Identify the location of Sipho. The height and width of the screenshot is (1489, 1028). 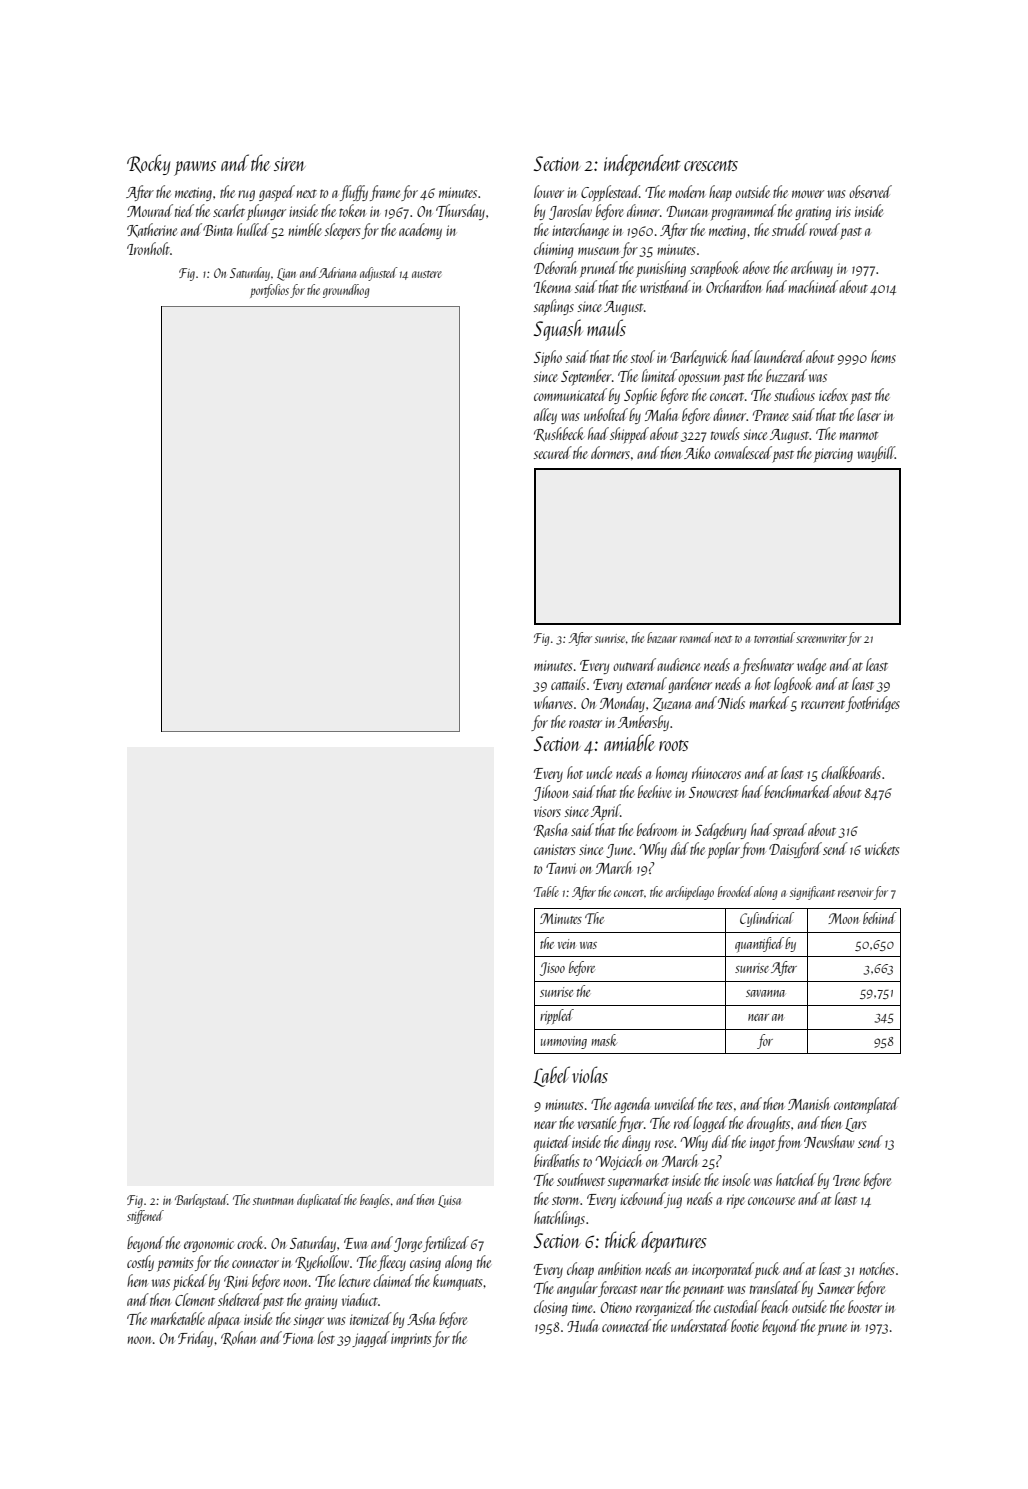
(548, 358).
